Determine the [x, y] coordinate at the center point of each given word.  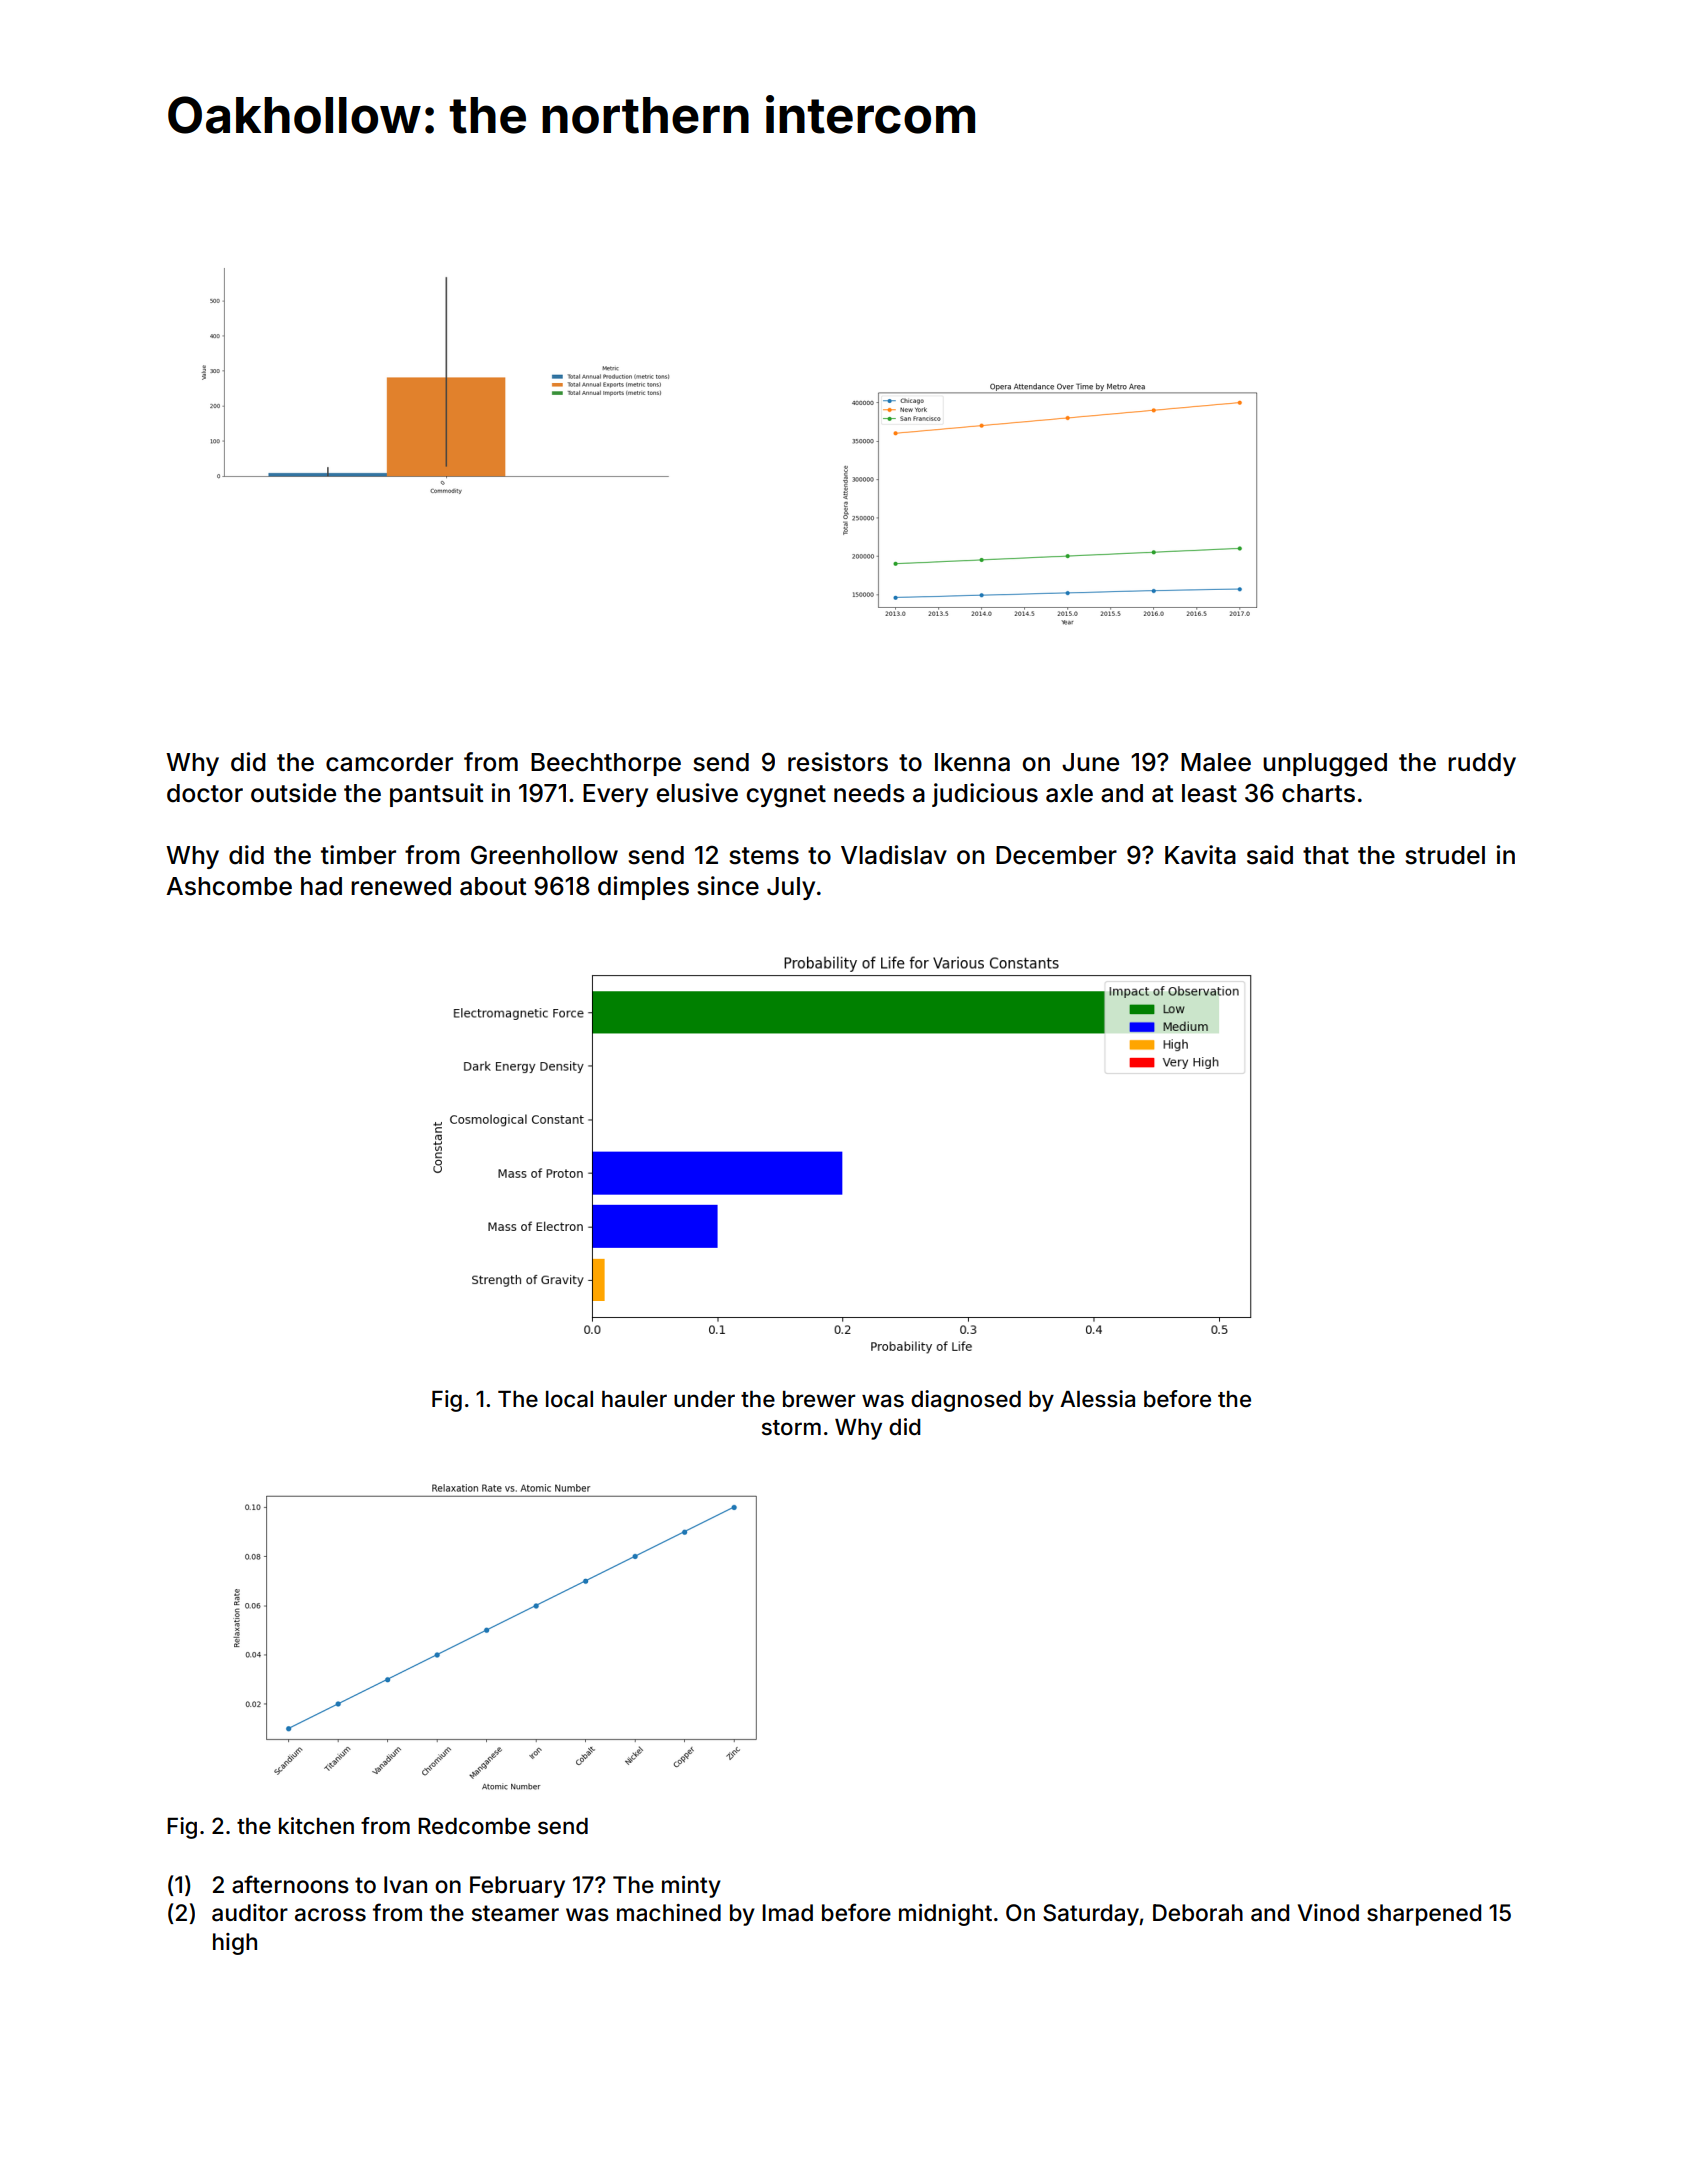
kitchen [316, 1826]
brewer [819, 1399]
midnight [945, 1915]
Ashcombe [229, 886]
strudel [1445, 855]
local [569, 1399]
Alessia [1097, 1399]
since [728, 886]
